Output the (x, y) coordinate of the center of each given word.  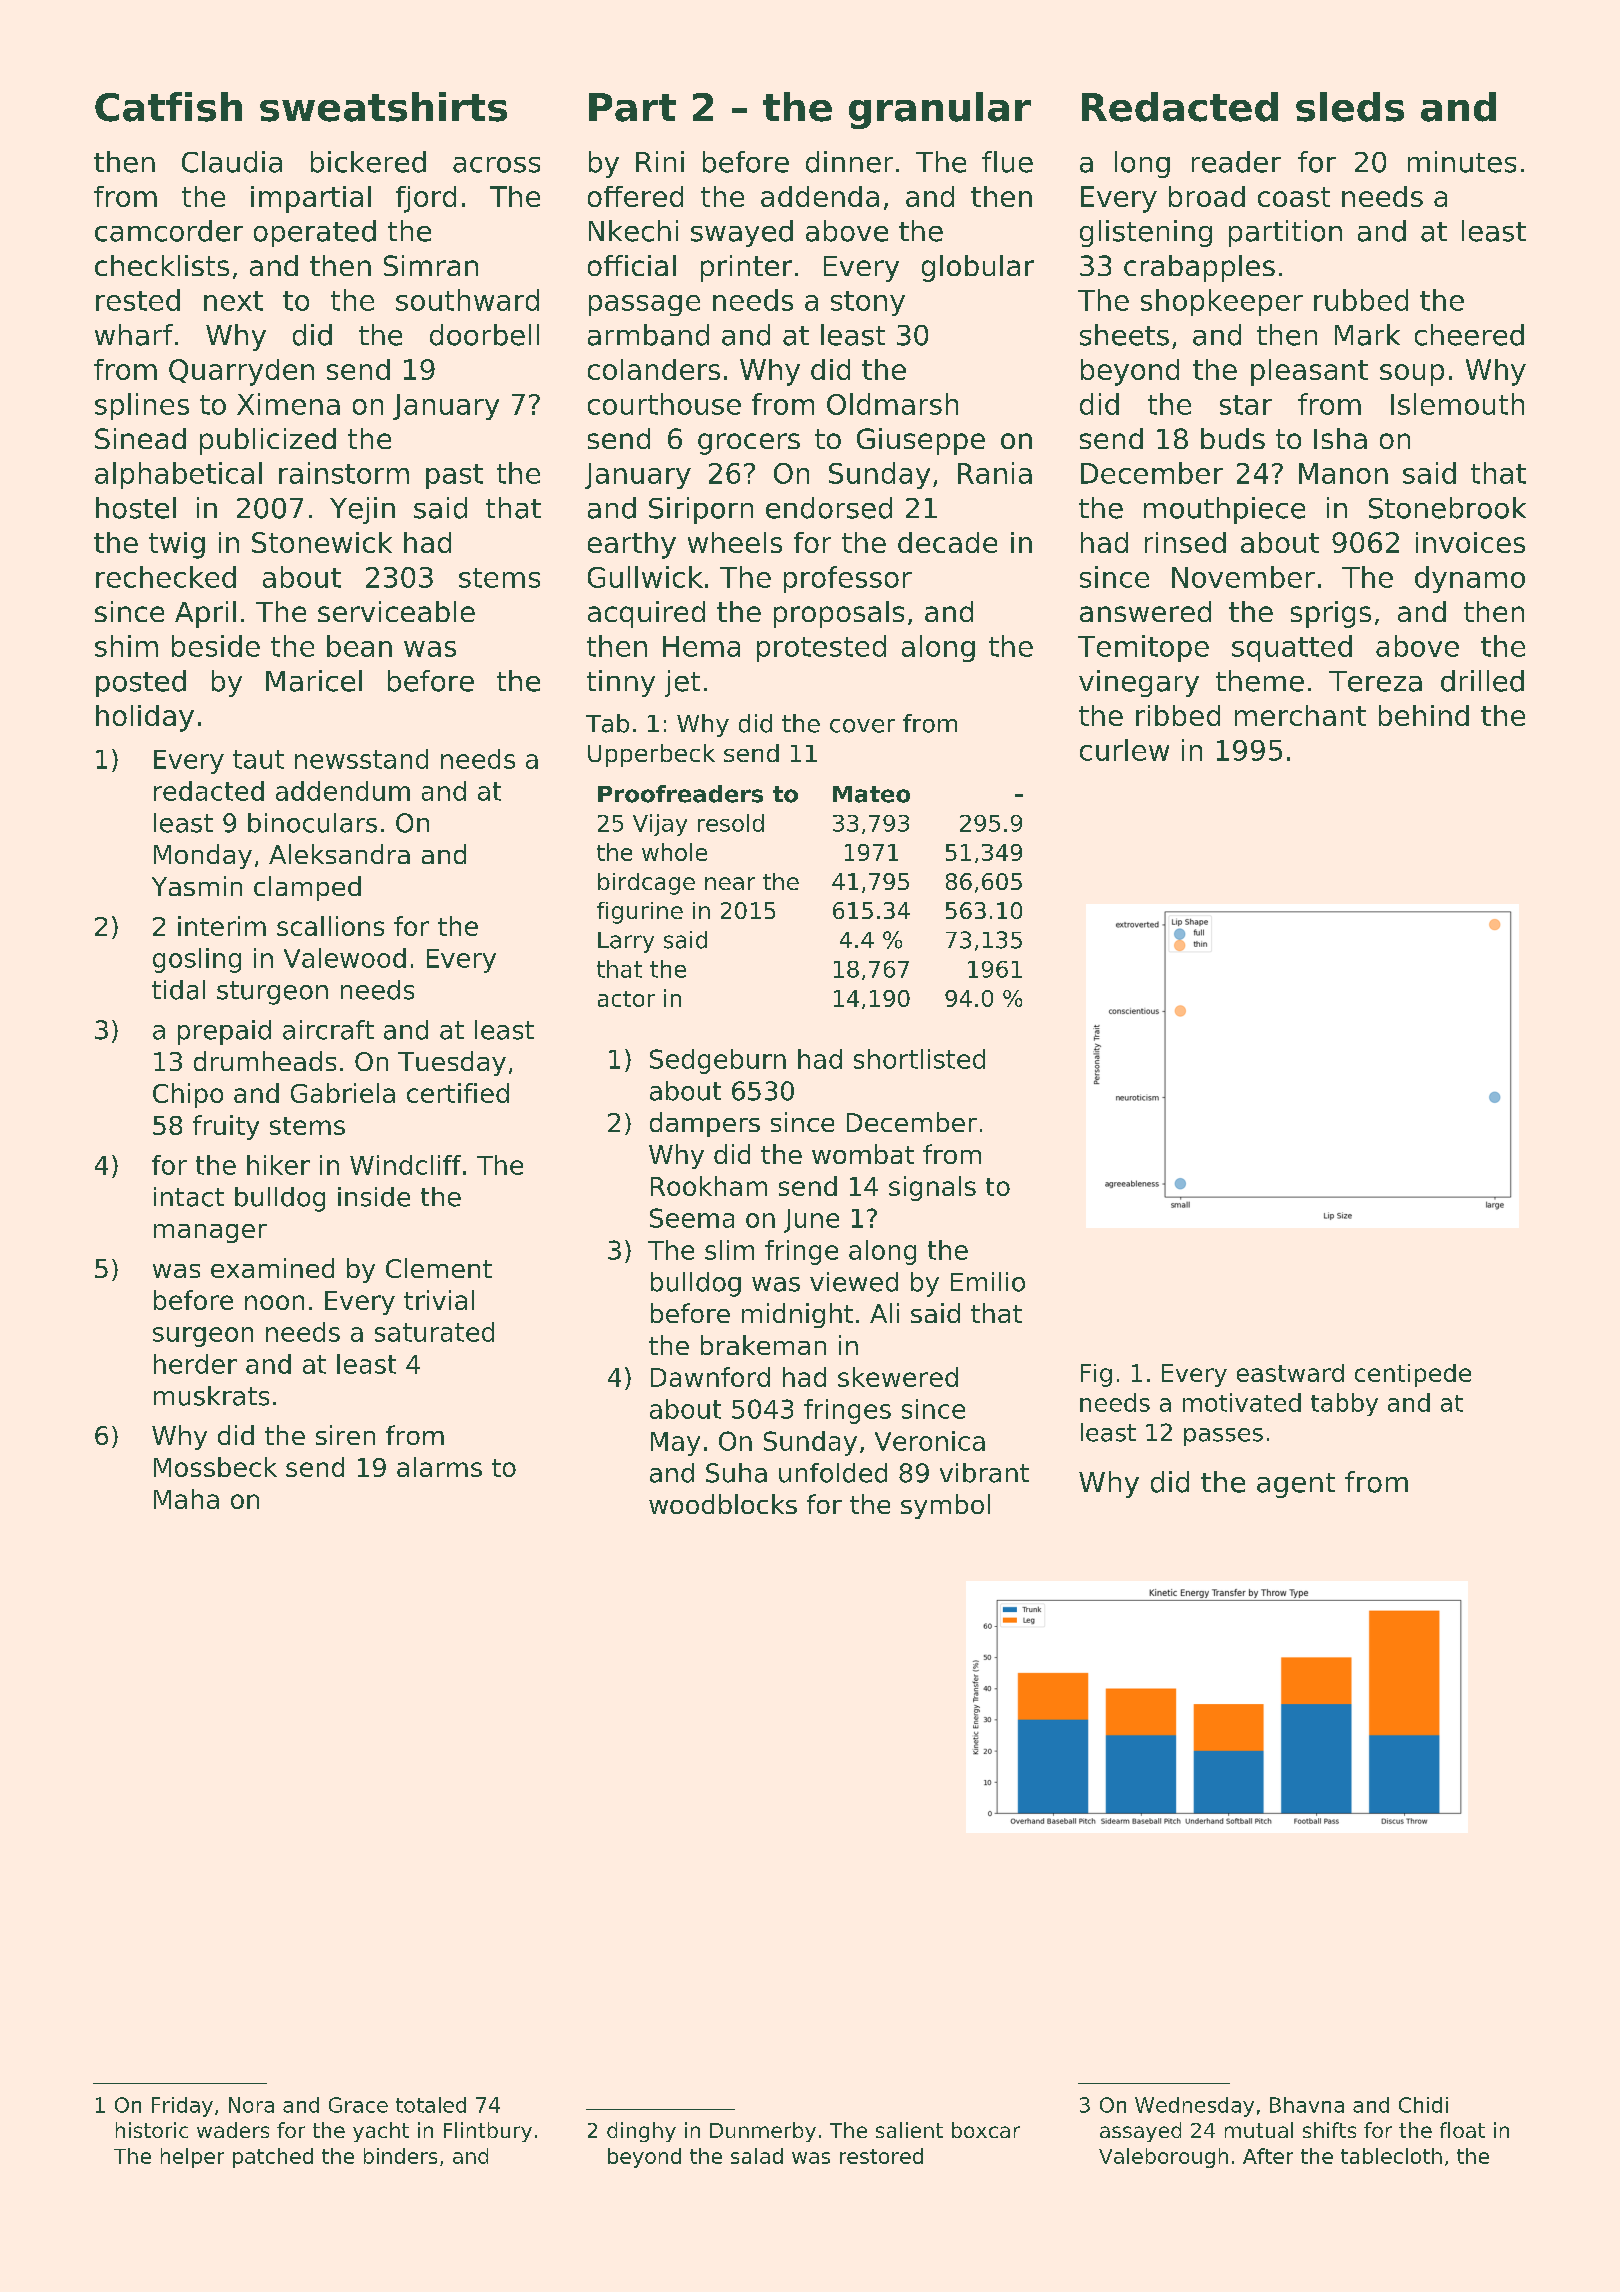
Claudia (232, 162)
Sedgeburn (718, 1061)
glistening (1146, 233)
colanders (654, 369)
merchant (1300, 715)
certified (458, 1093)
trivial (439, 1300)
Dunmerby (763, 2132)
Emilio (988, 1282)
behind (1424, 715)
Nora (251, 2105)
